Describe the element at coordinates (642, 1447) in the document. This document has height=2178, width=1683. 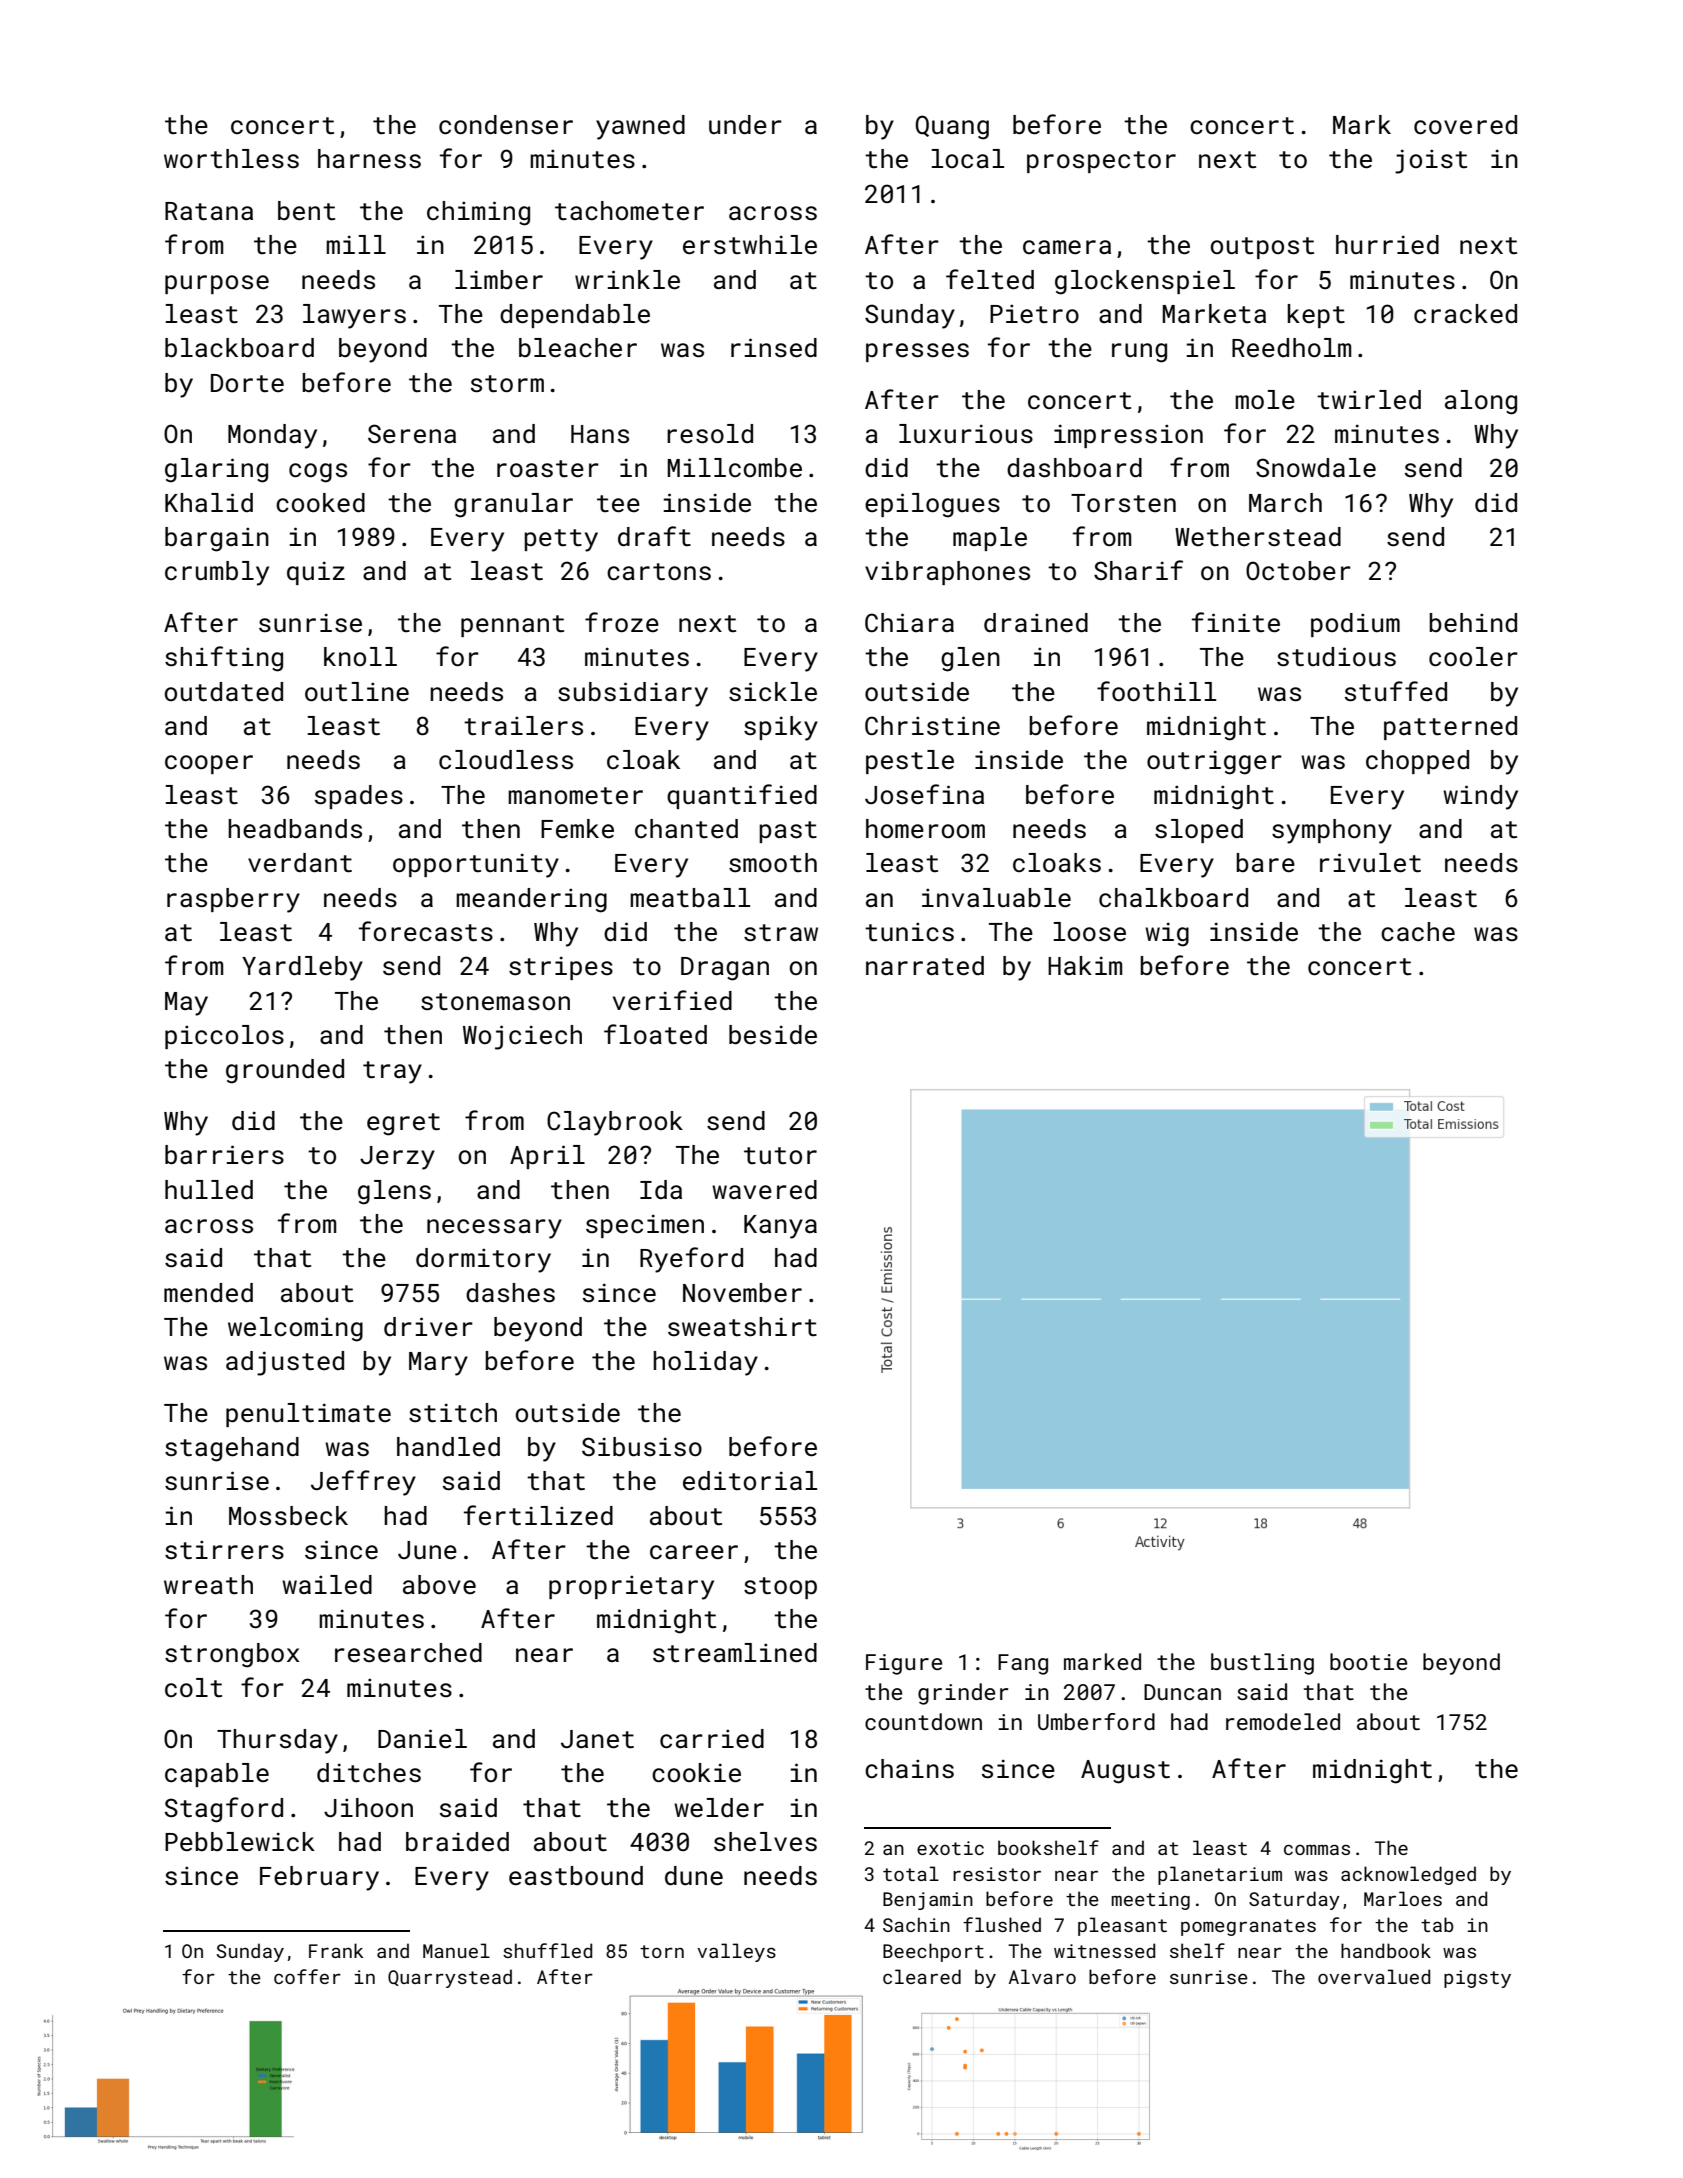
I see `Sibusiso` at that location.
